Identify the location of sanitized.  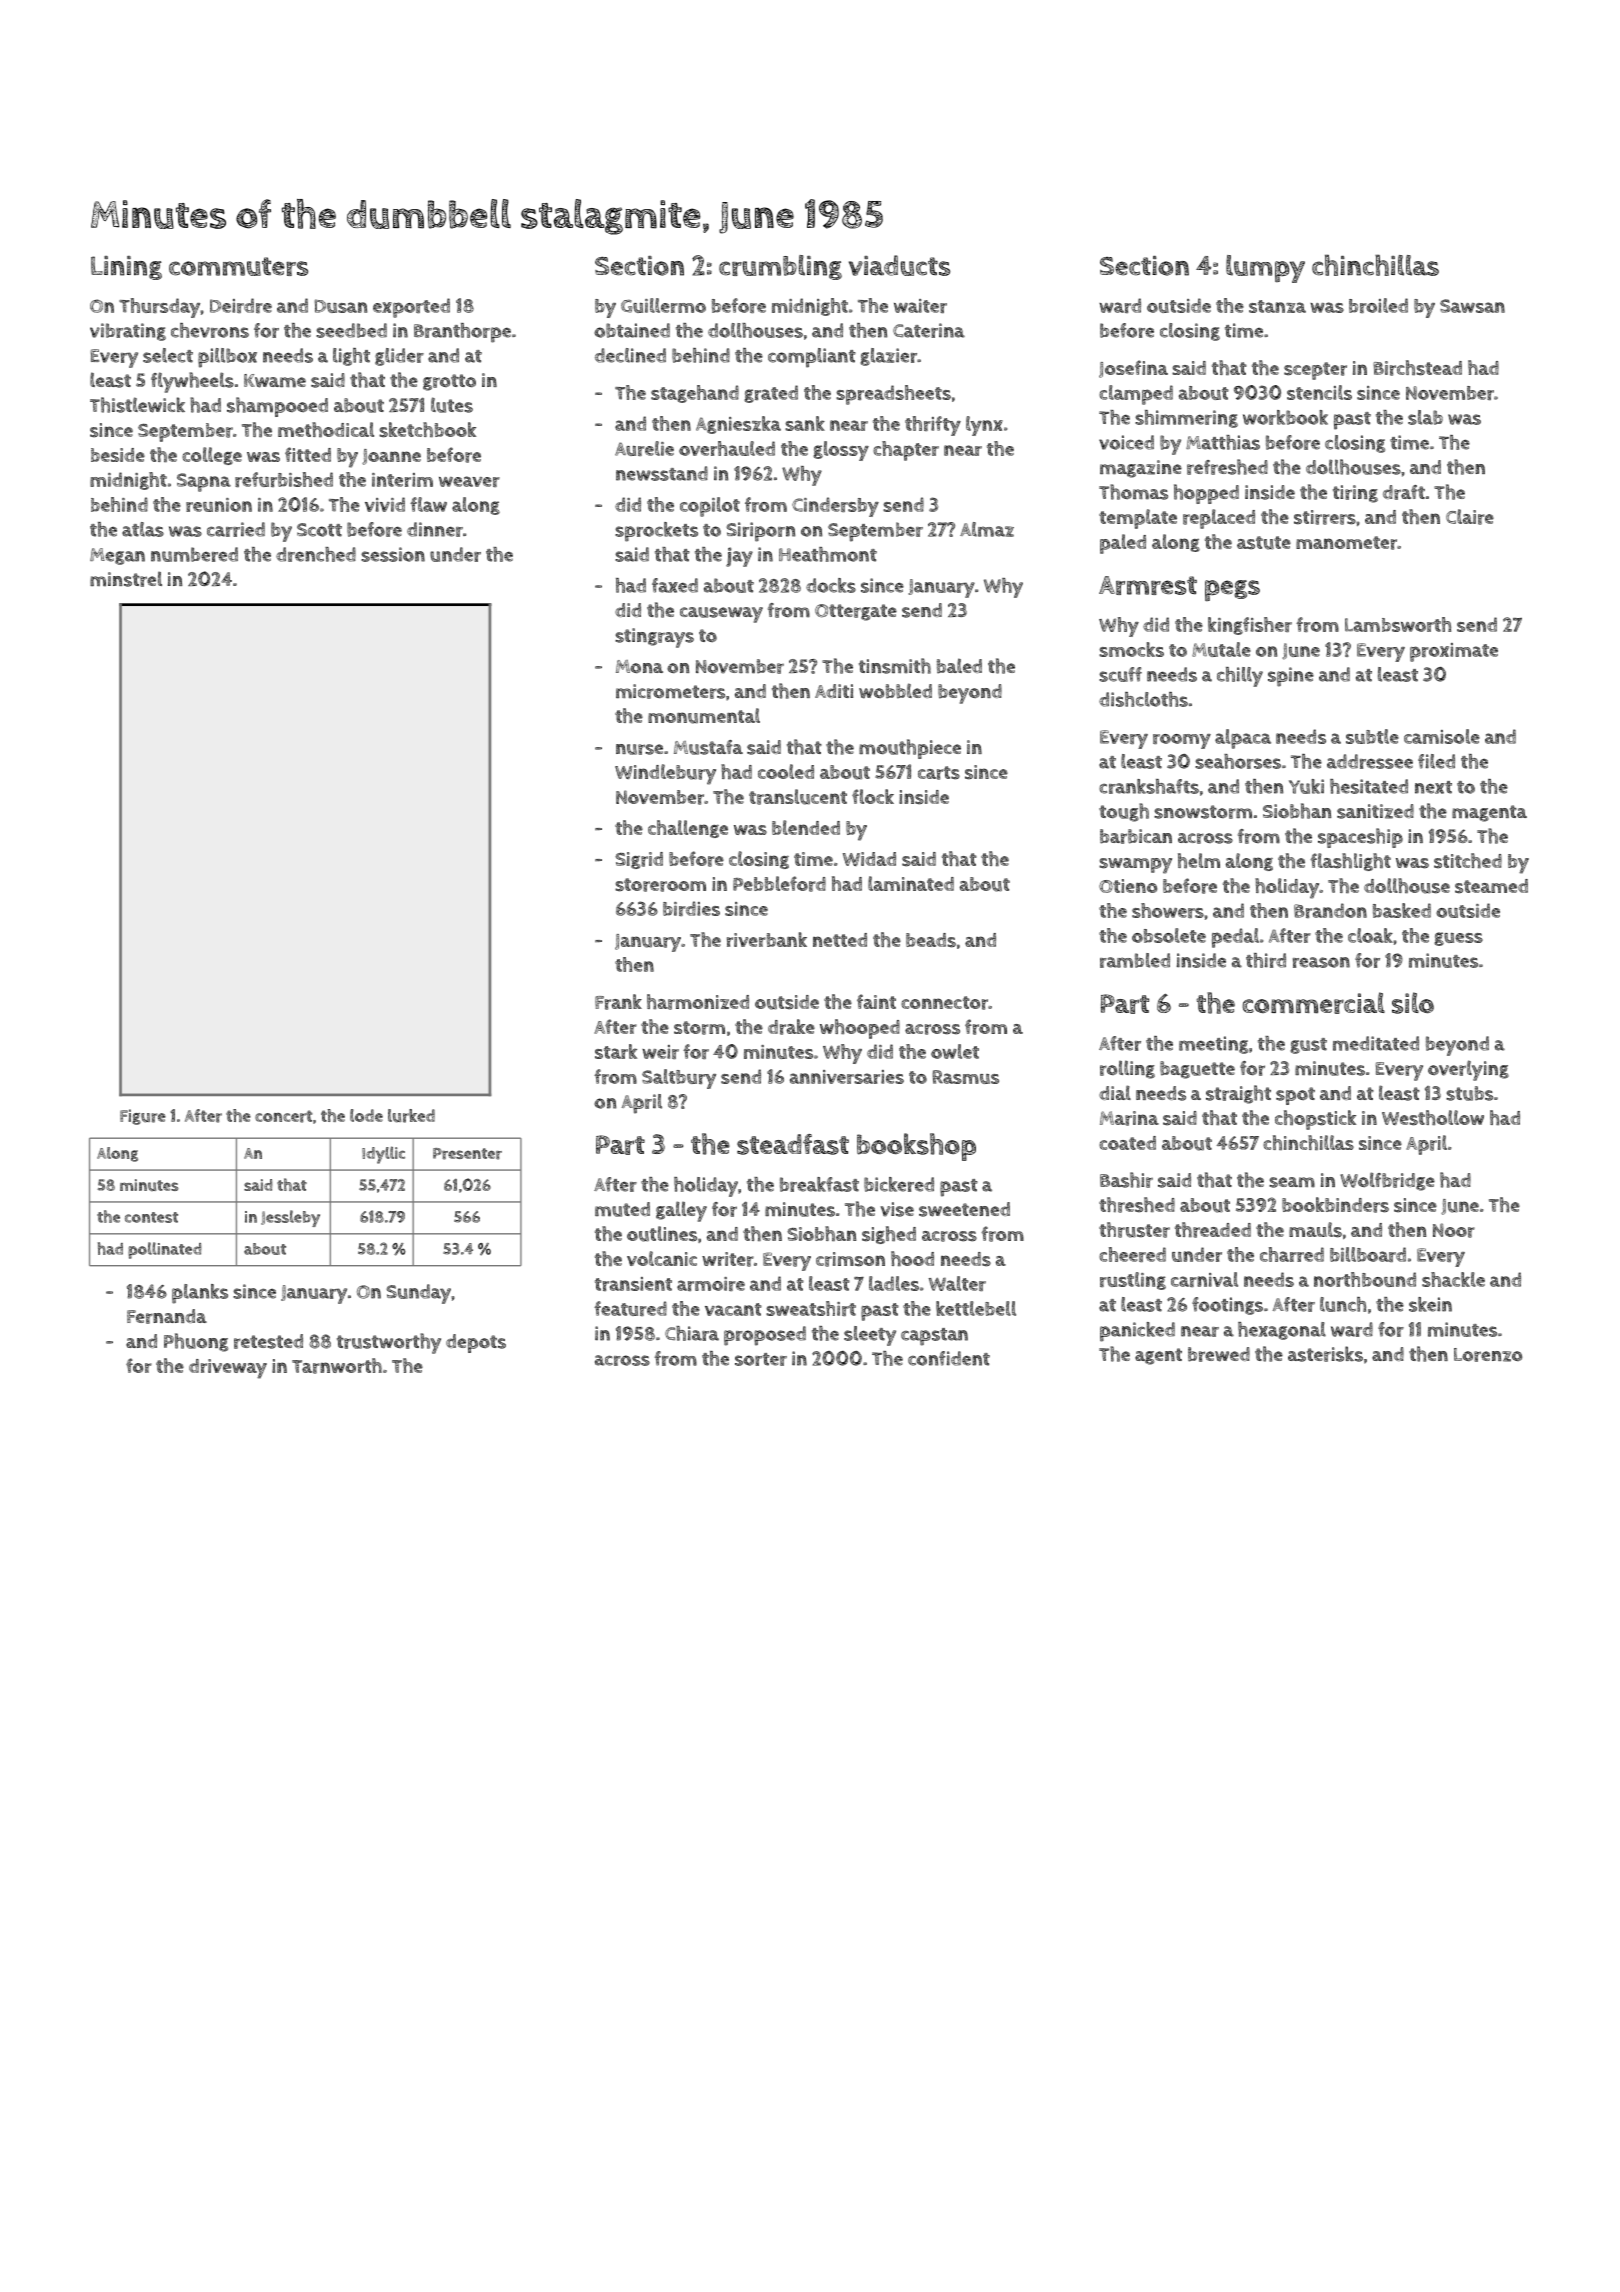
(1375, 811).
